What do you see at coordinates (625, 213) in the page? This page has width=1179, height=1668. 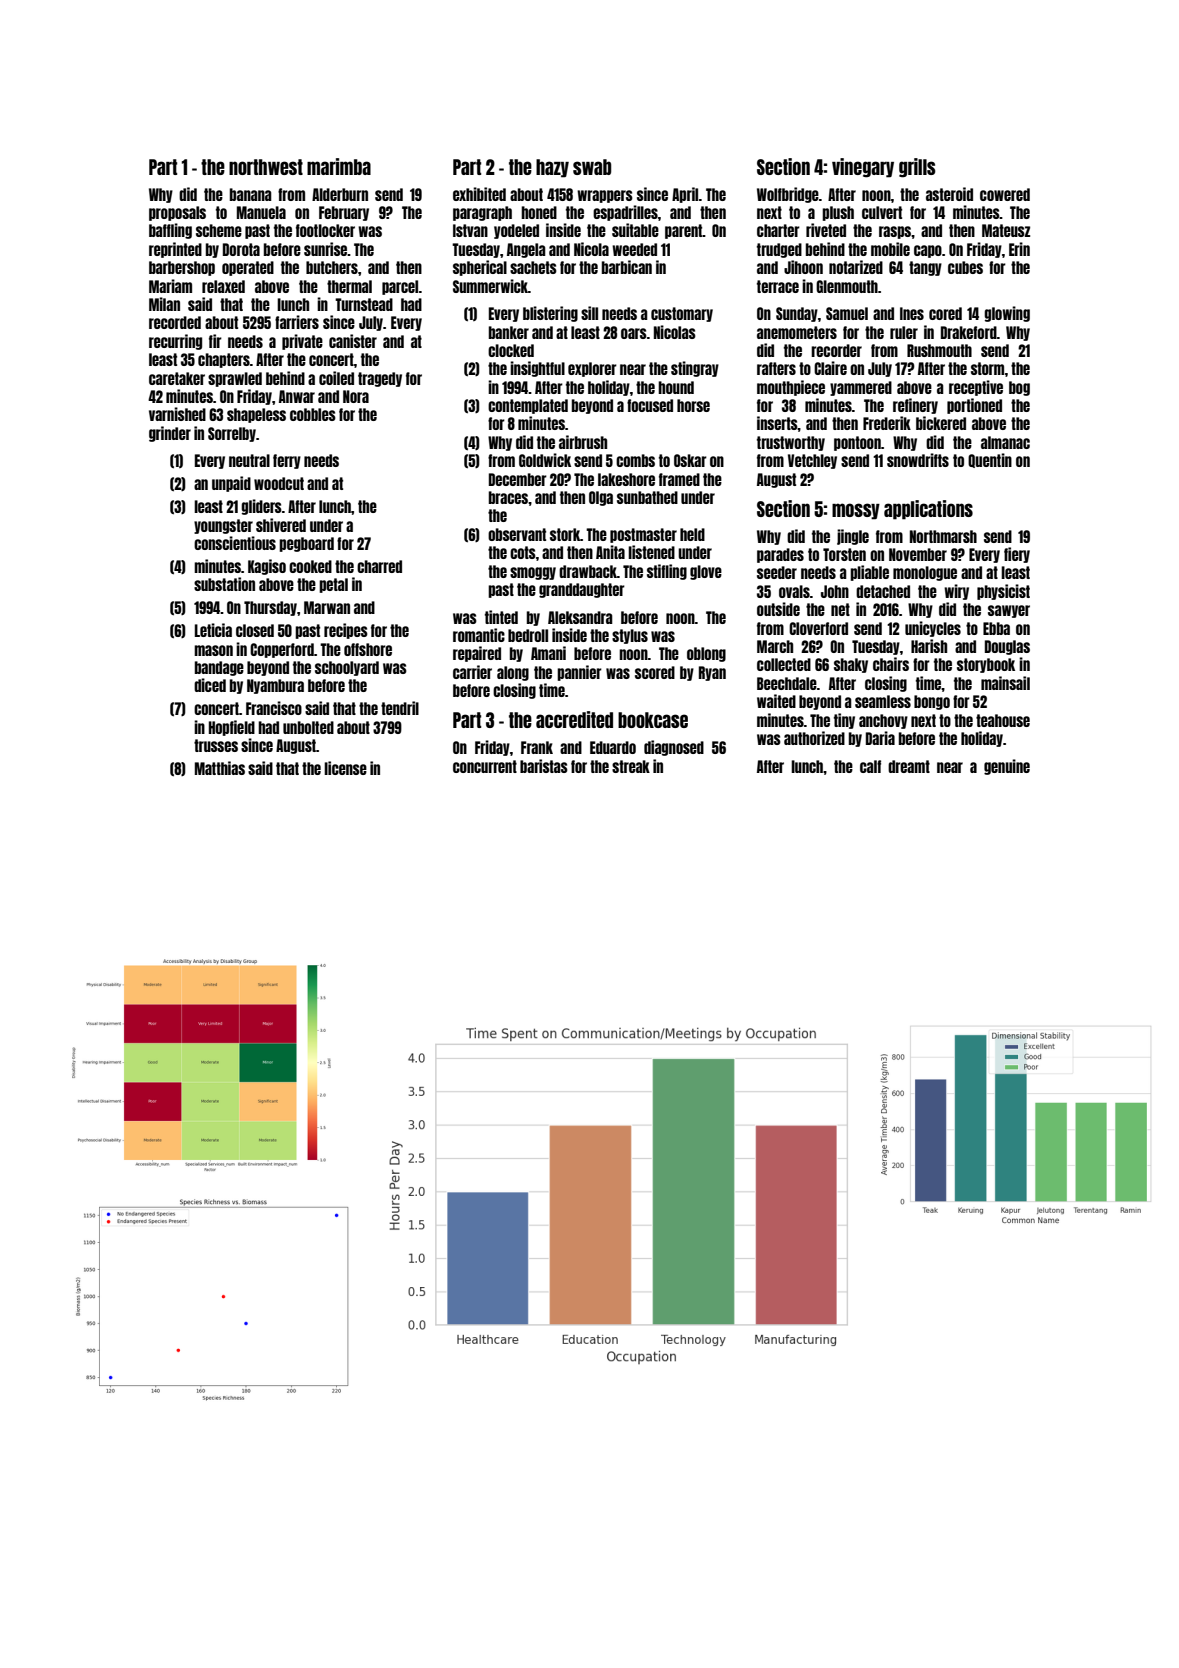 I see `espadrilles` at bounding box center [625, 213].
